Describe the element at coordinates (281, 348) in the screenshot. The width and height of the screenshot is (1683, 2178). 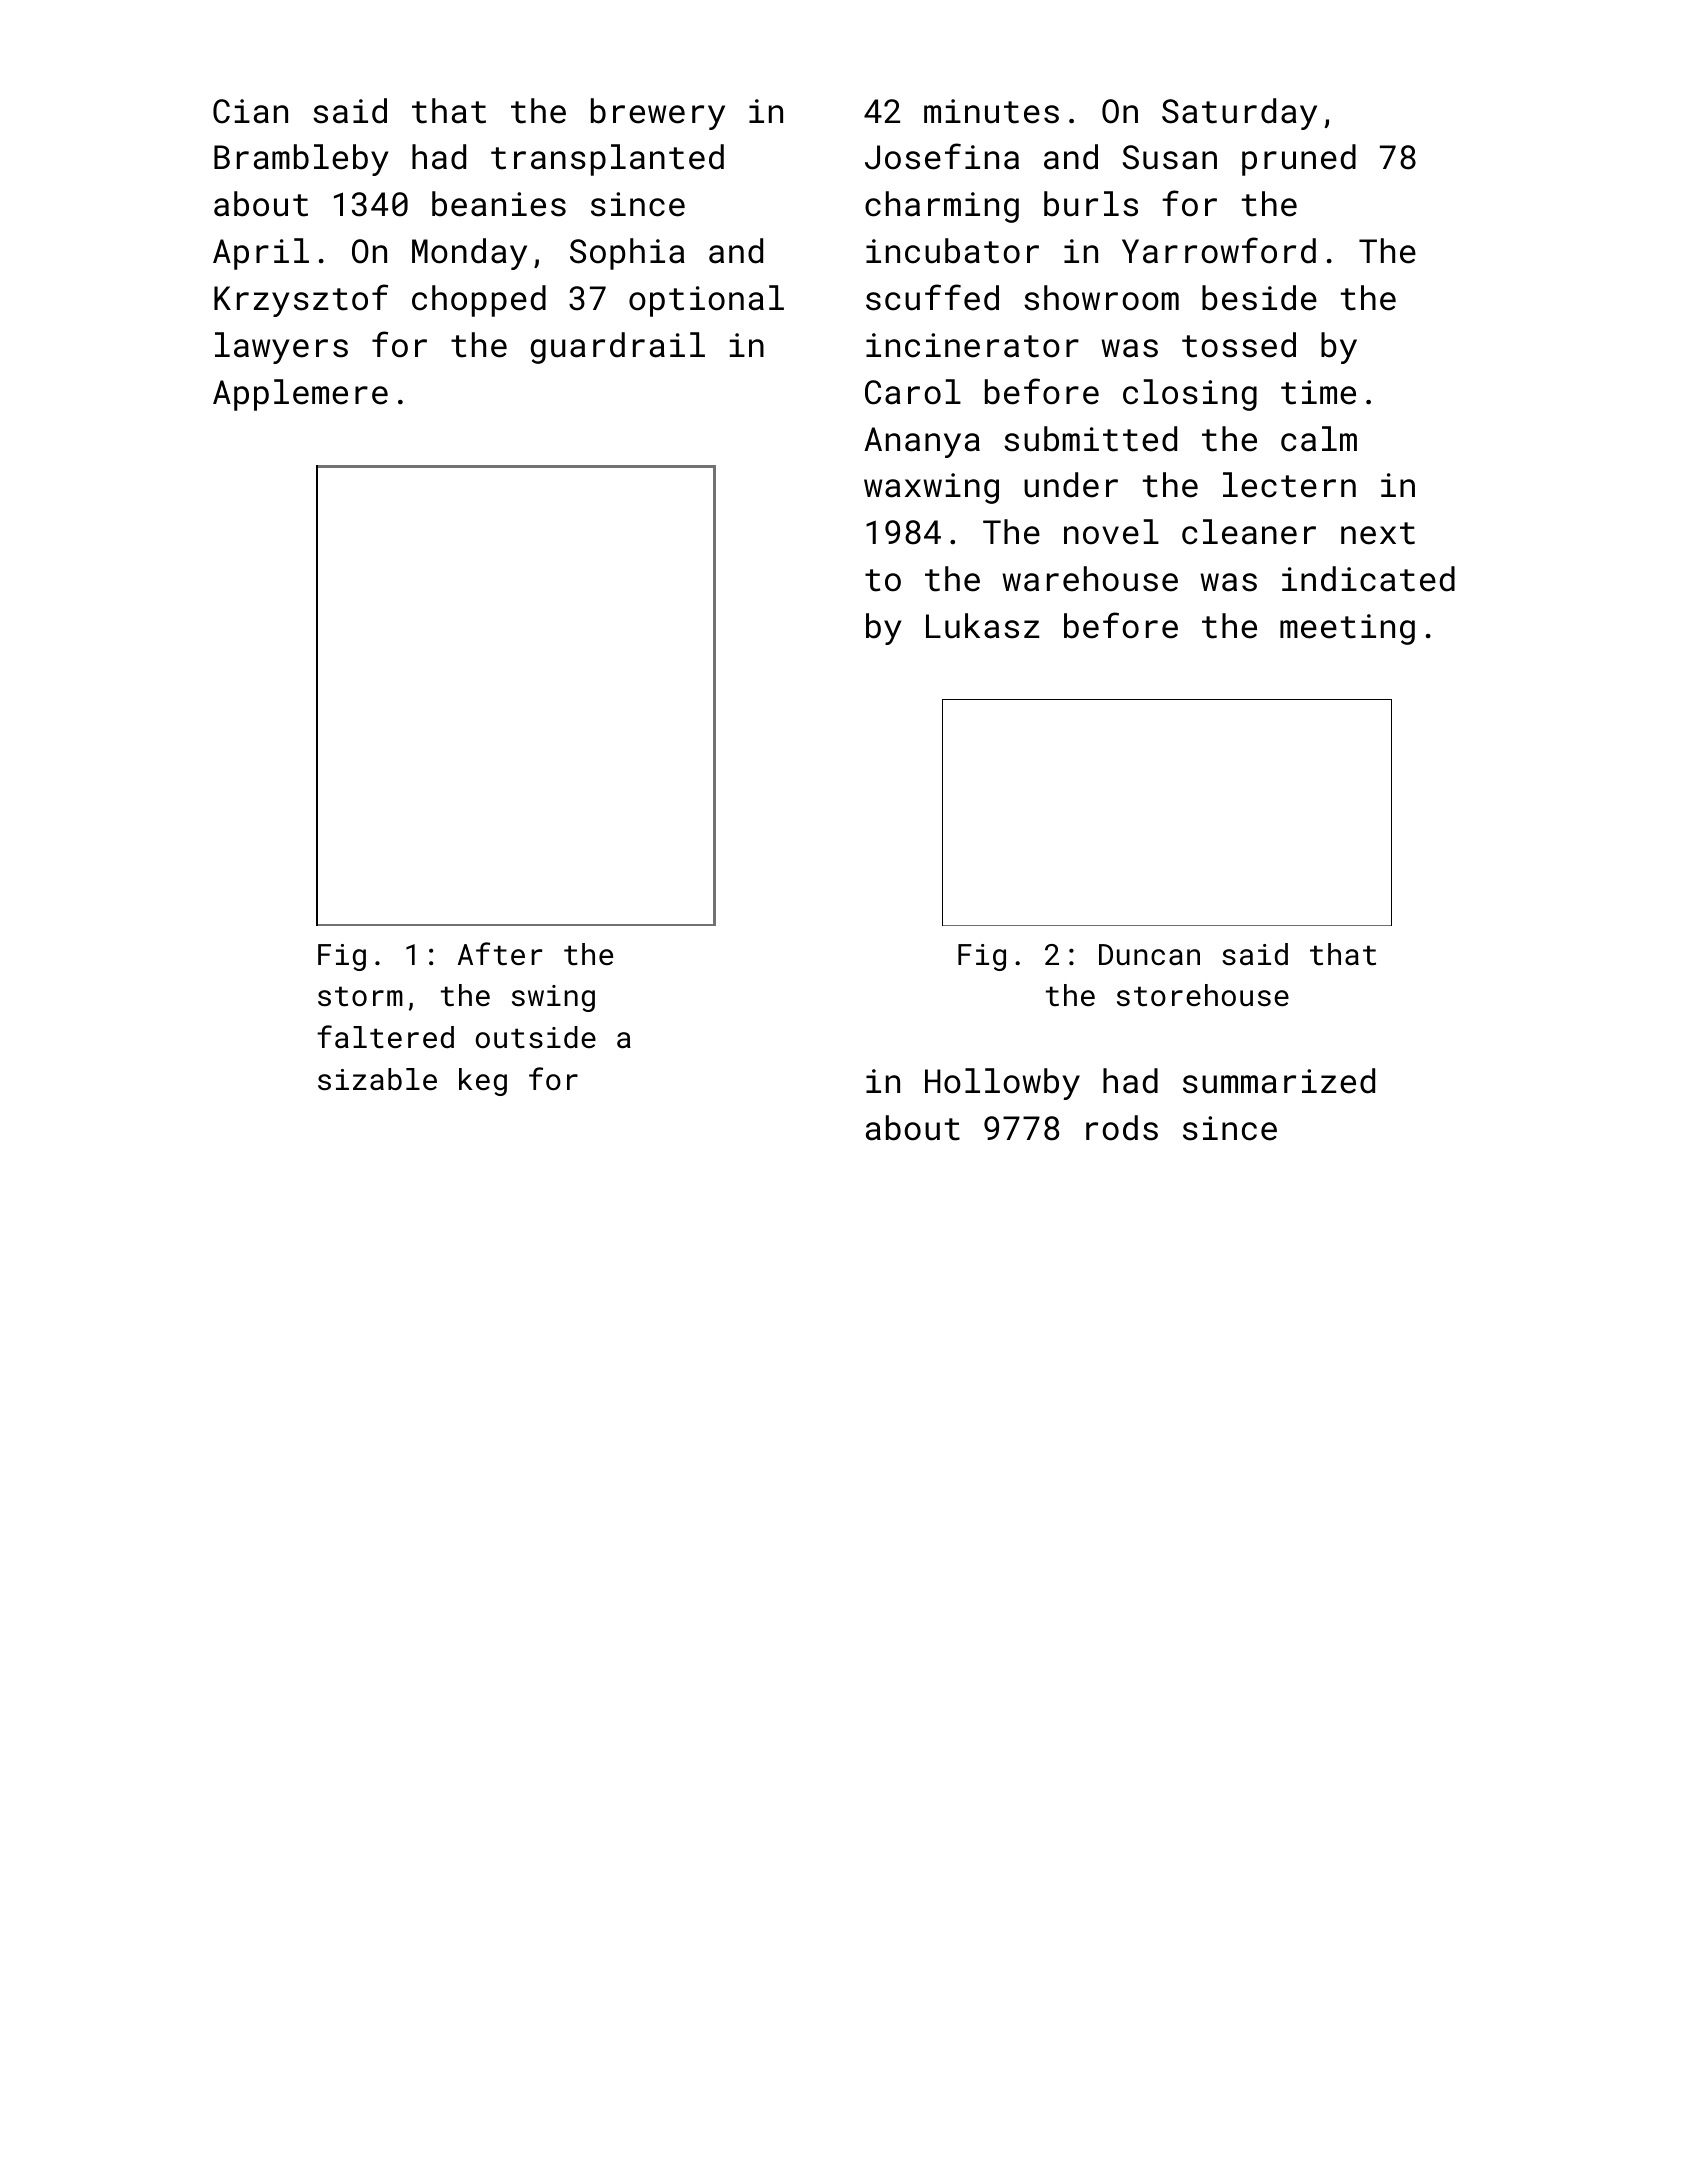
I see `lawyers` at that location.
